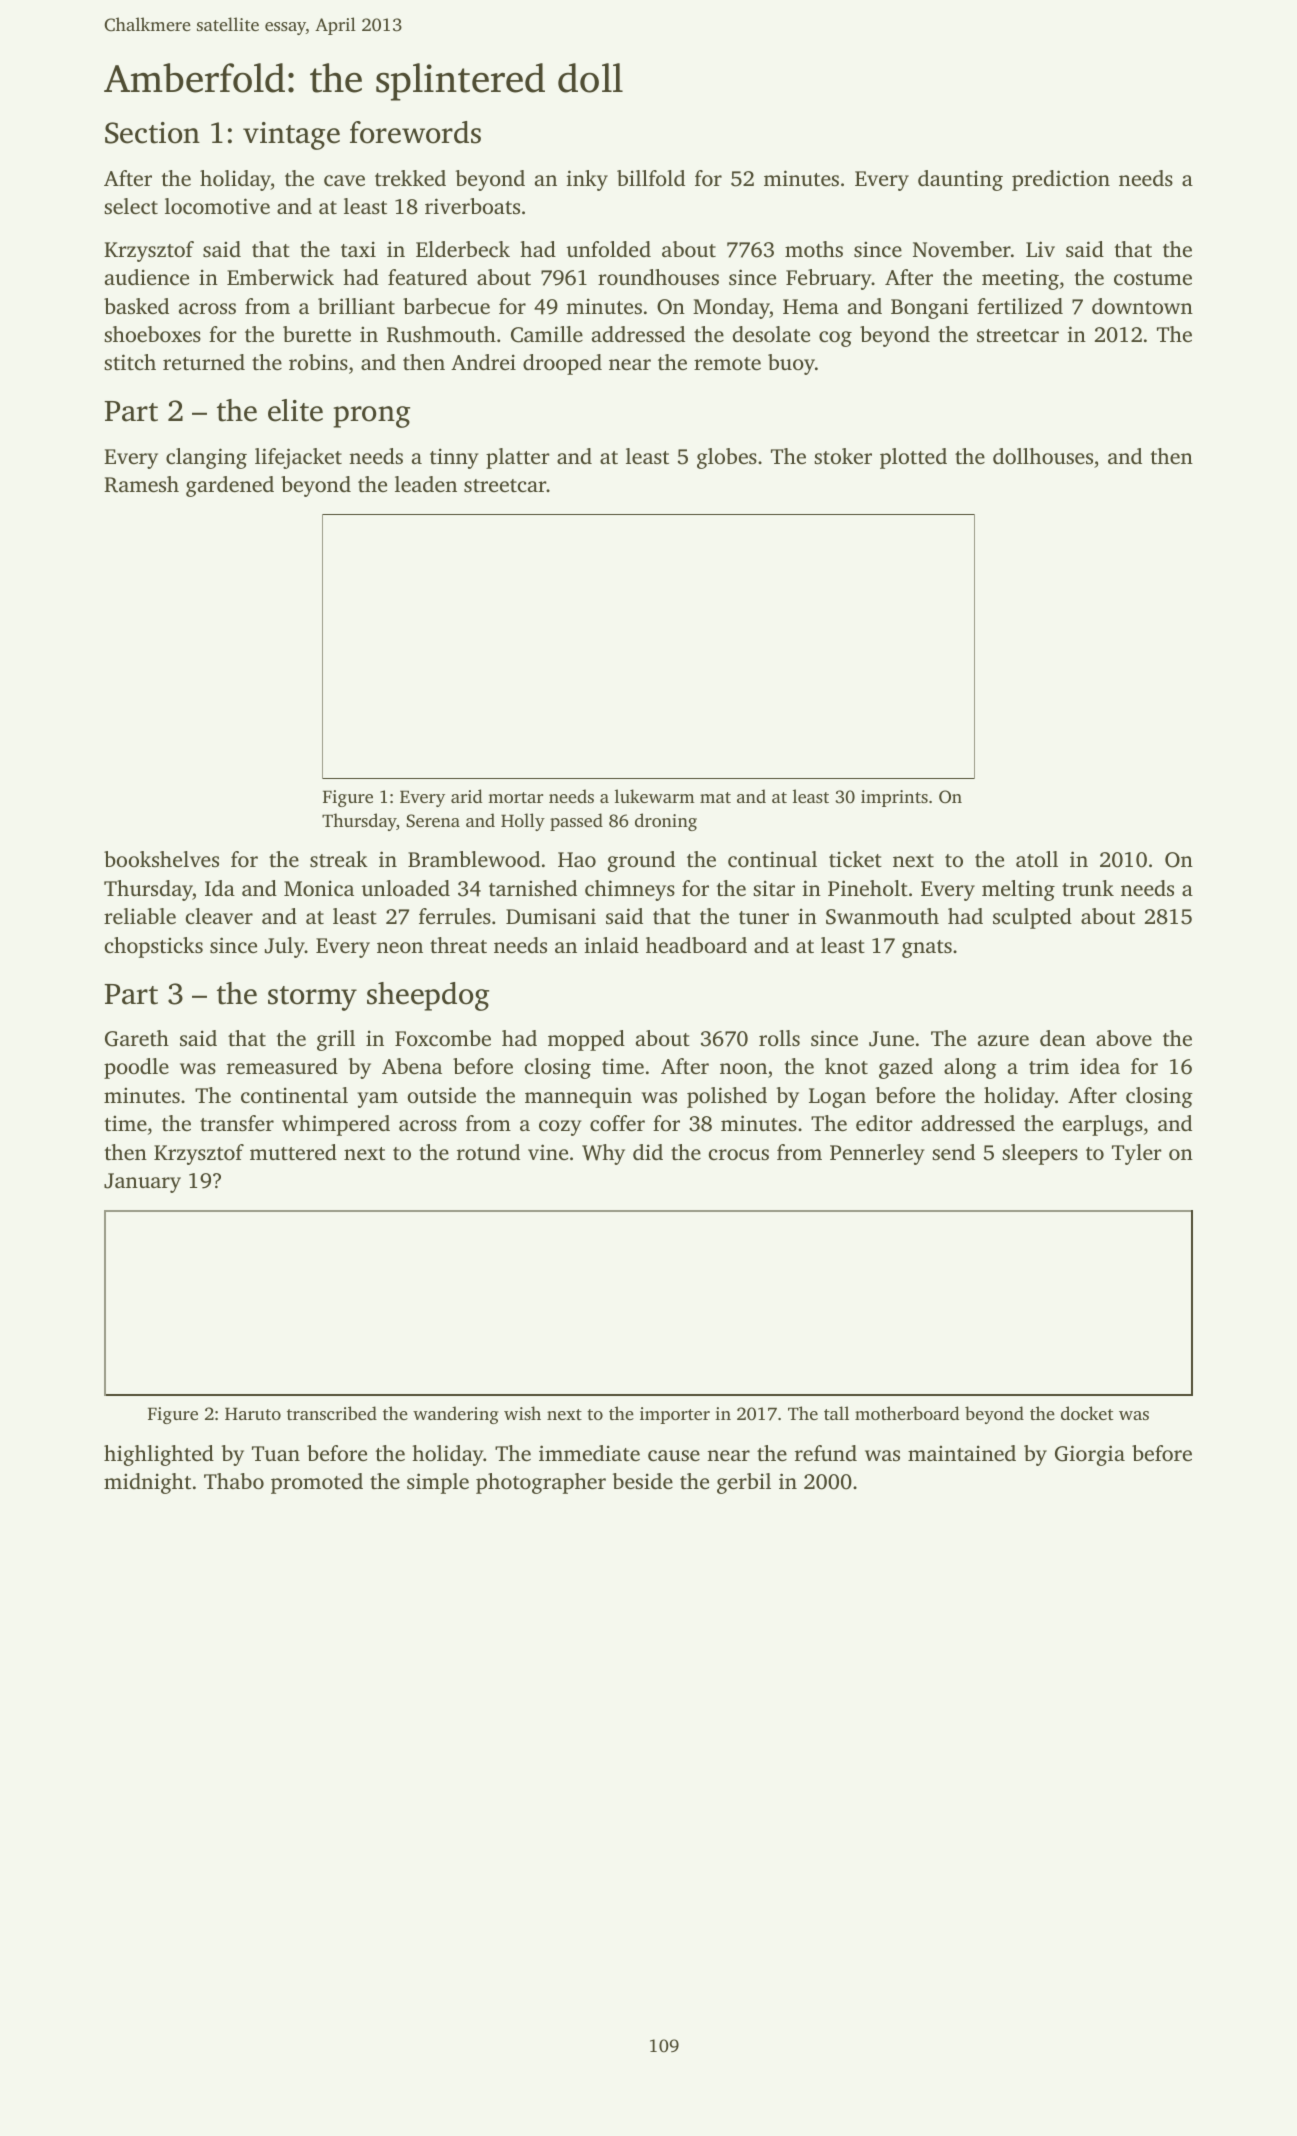 The height and width of the screenshot is (2136, 1297). I want to click on rolls, so click(779, 1038).
